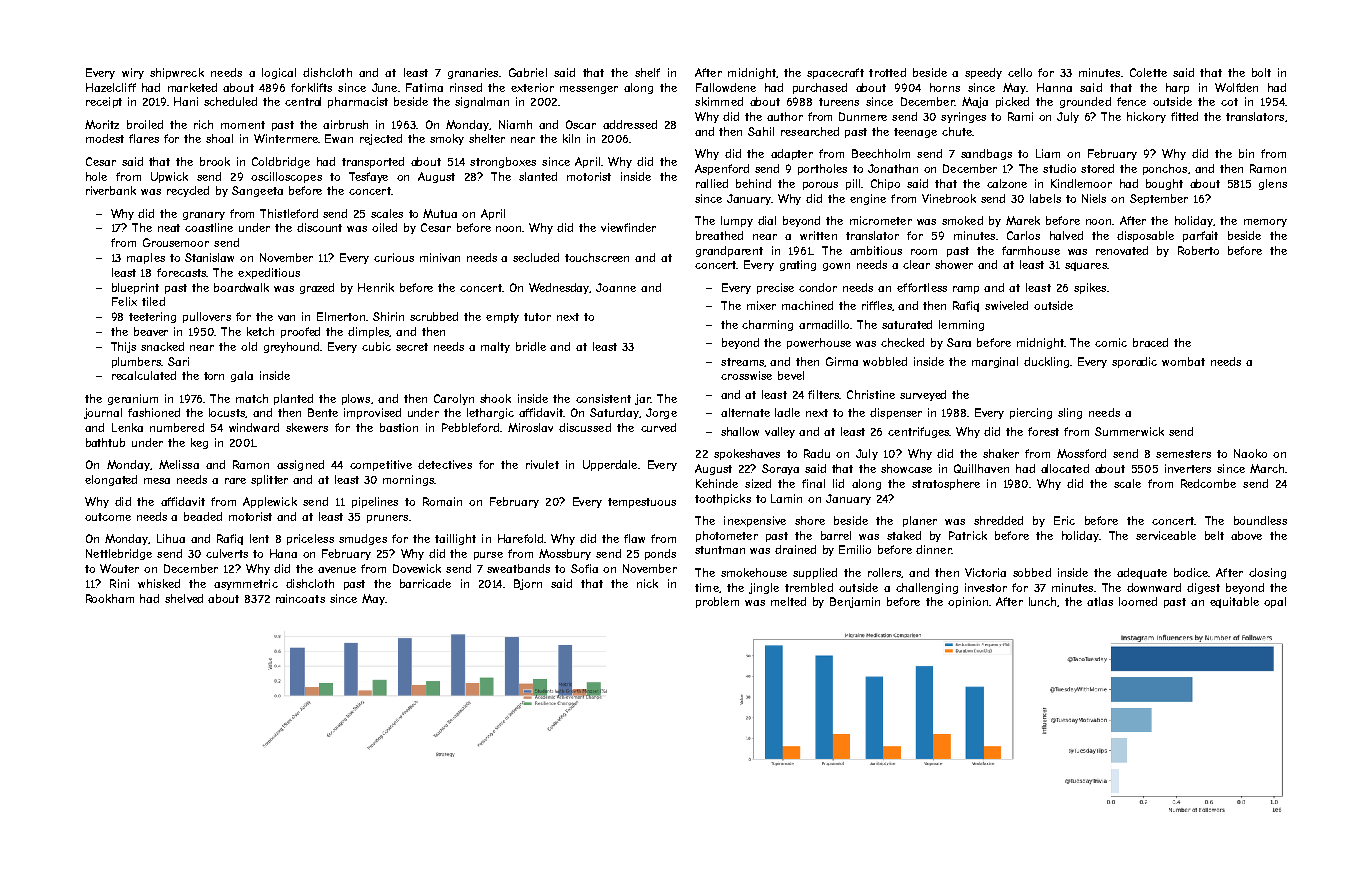 This page has height=887, width=1372. Describe the element at coordinates (283, 553) in the page. I see `Hana` at that location.
